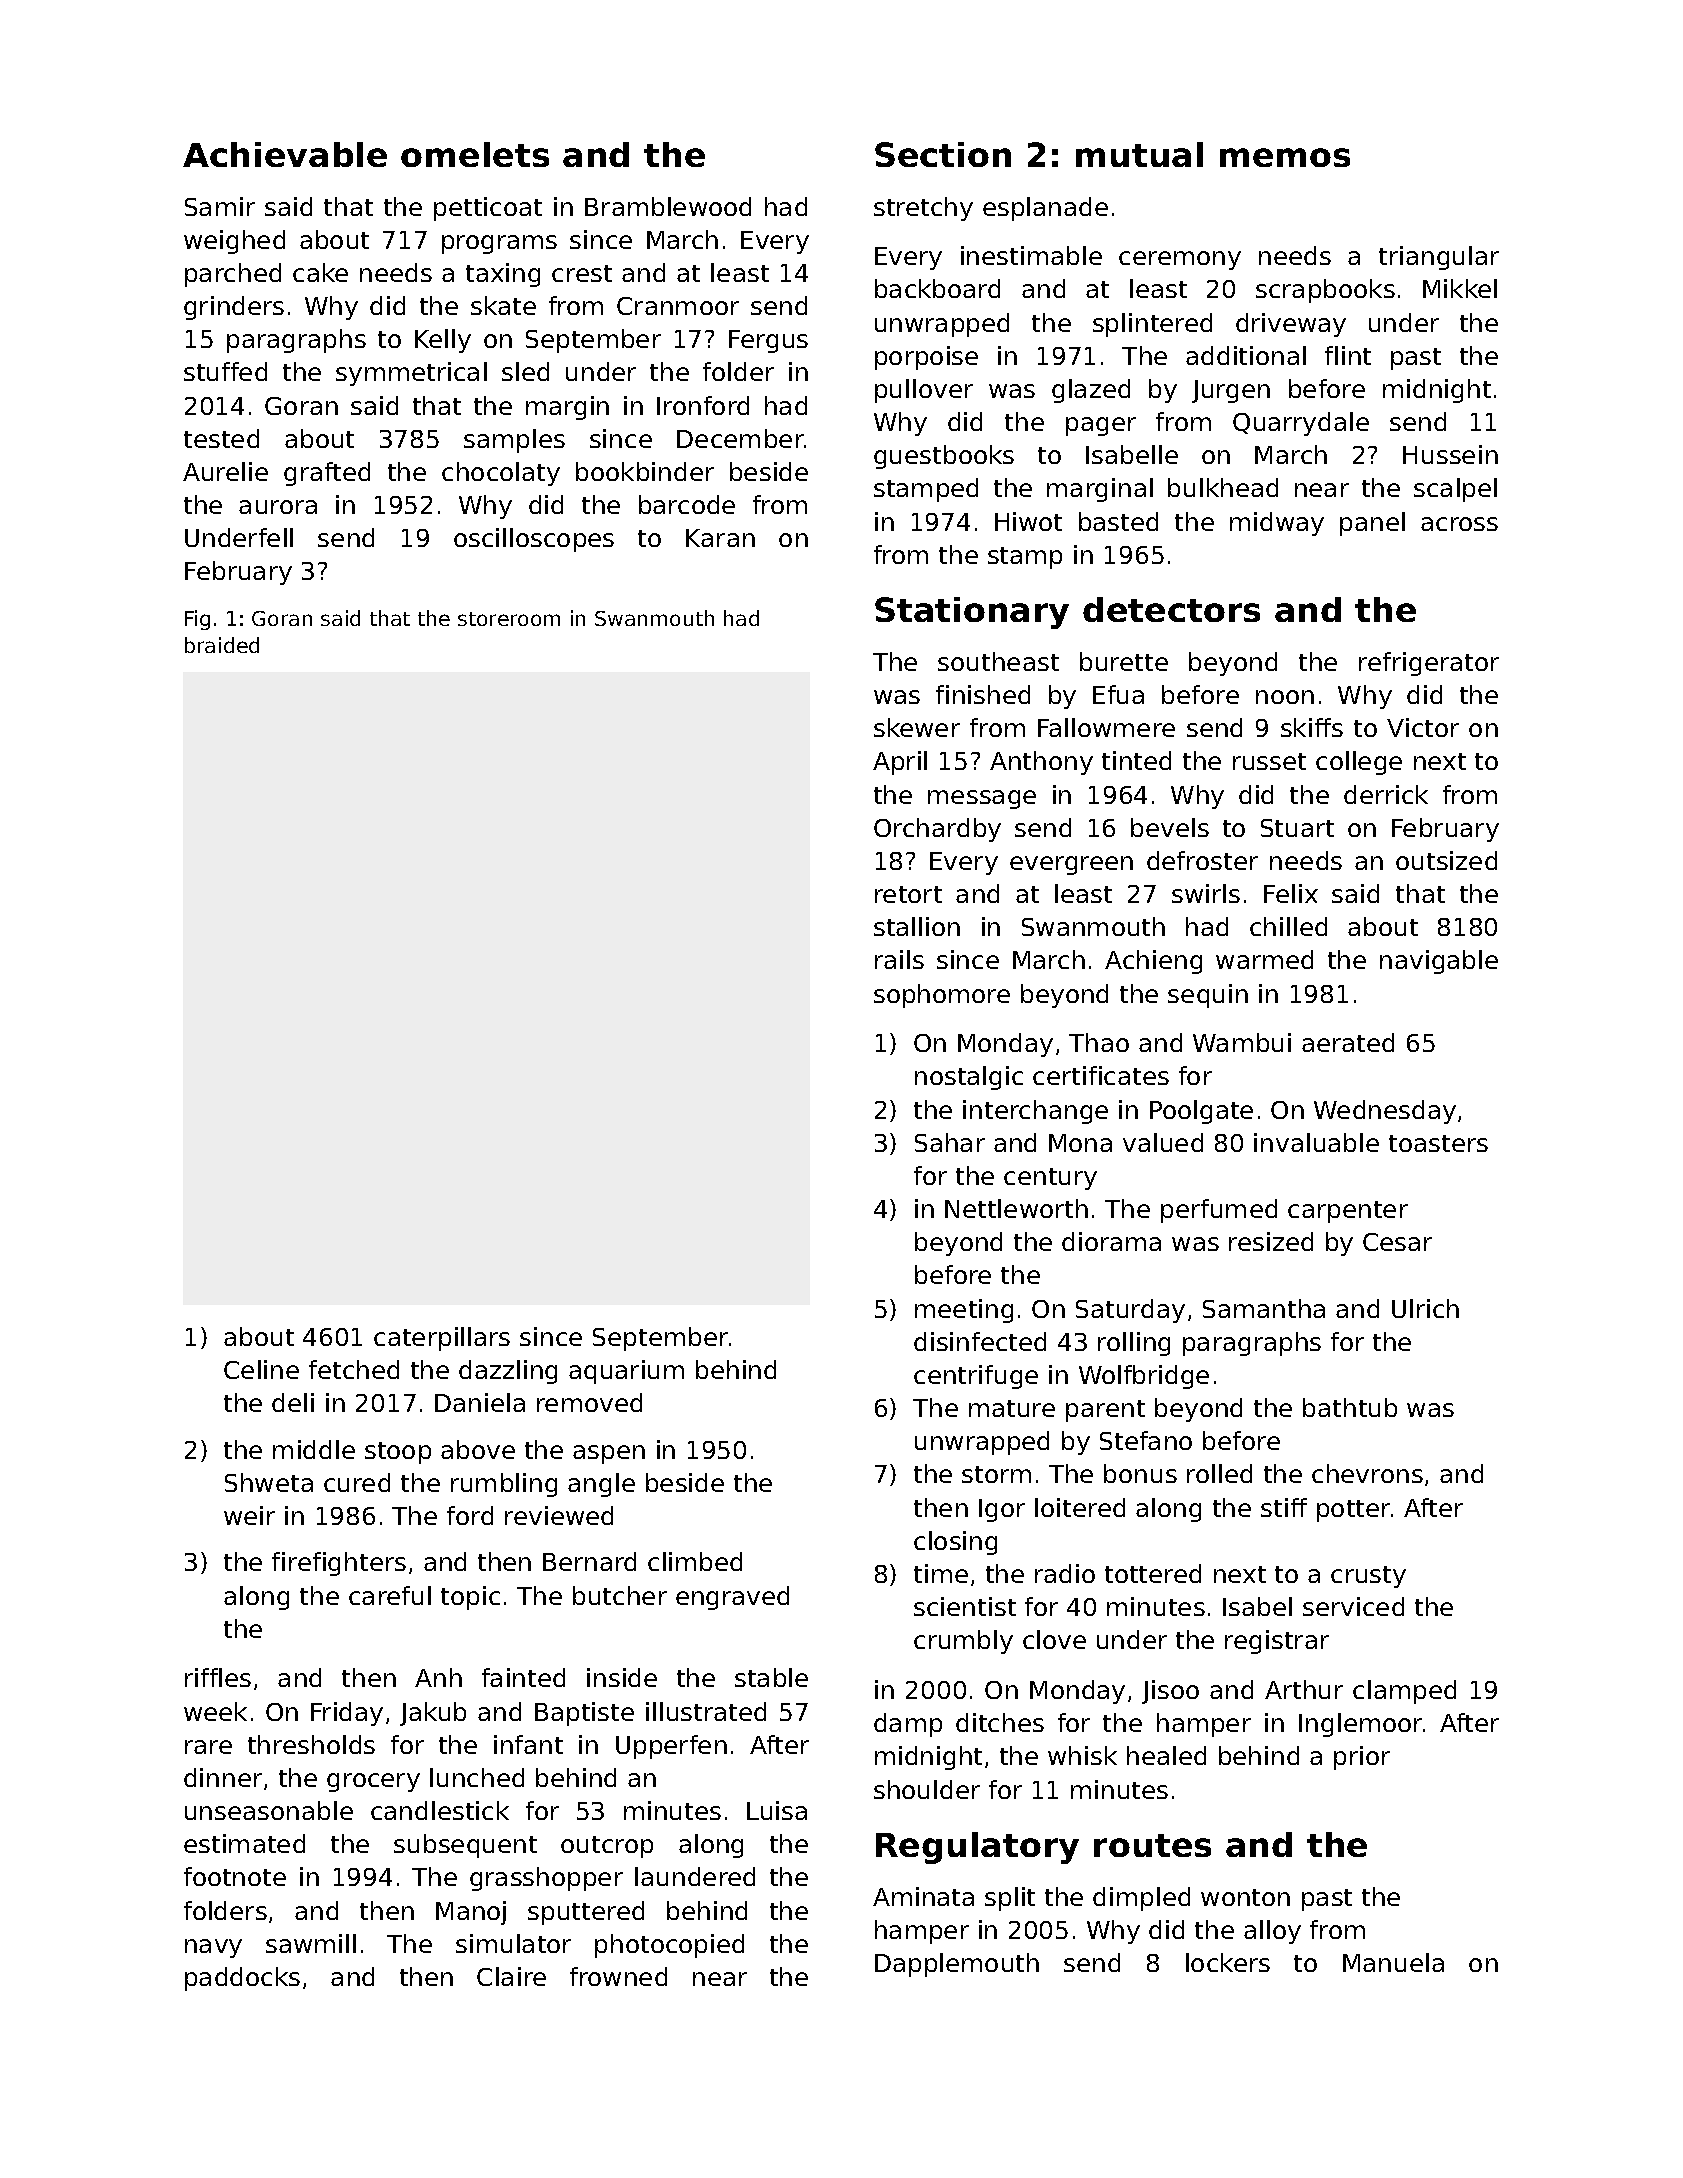 The image size is (1683, 2178). Describe the element at coordinates (285, 154) in the page. I see `Achievable` at that location.
